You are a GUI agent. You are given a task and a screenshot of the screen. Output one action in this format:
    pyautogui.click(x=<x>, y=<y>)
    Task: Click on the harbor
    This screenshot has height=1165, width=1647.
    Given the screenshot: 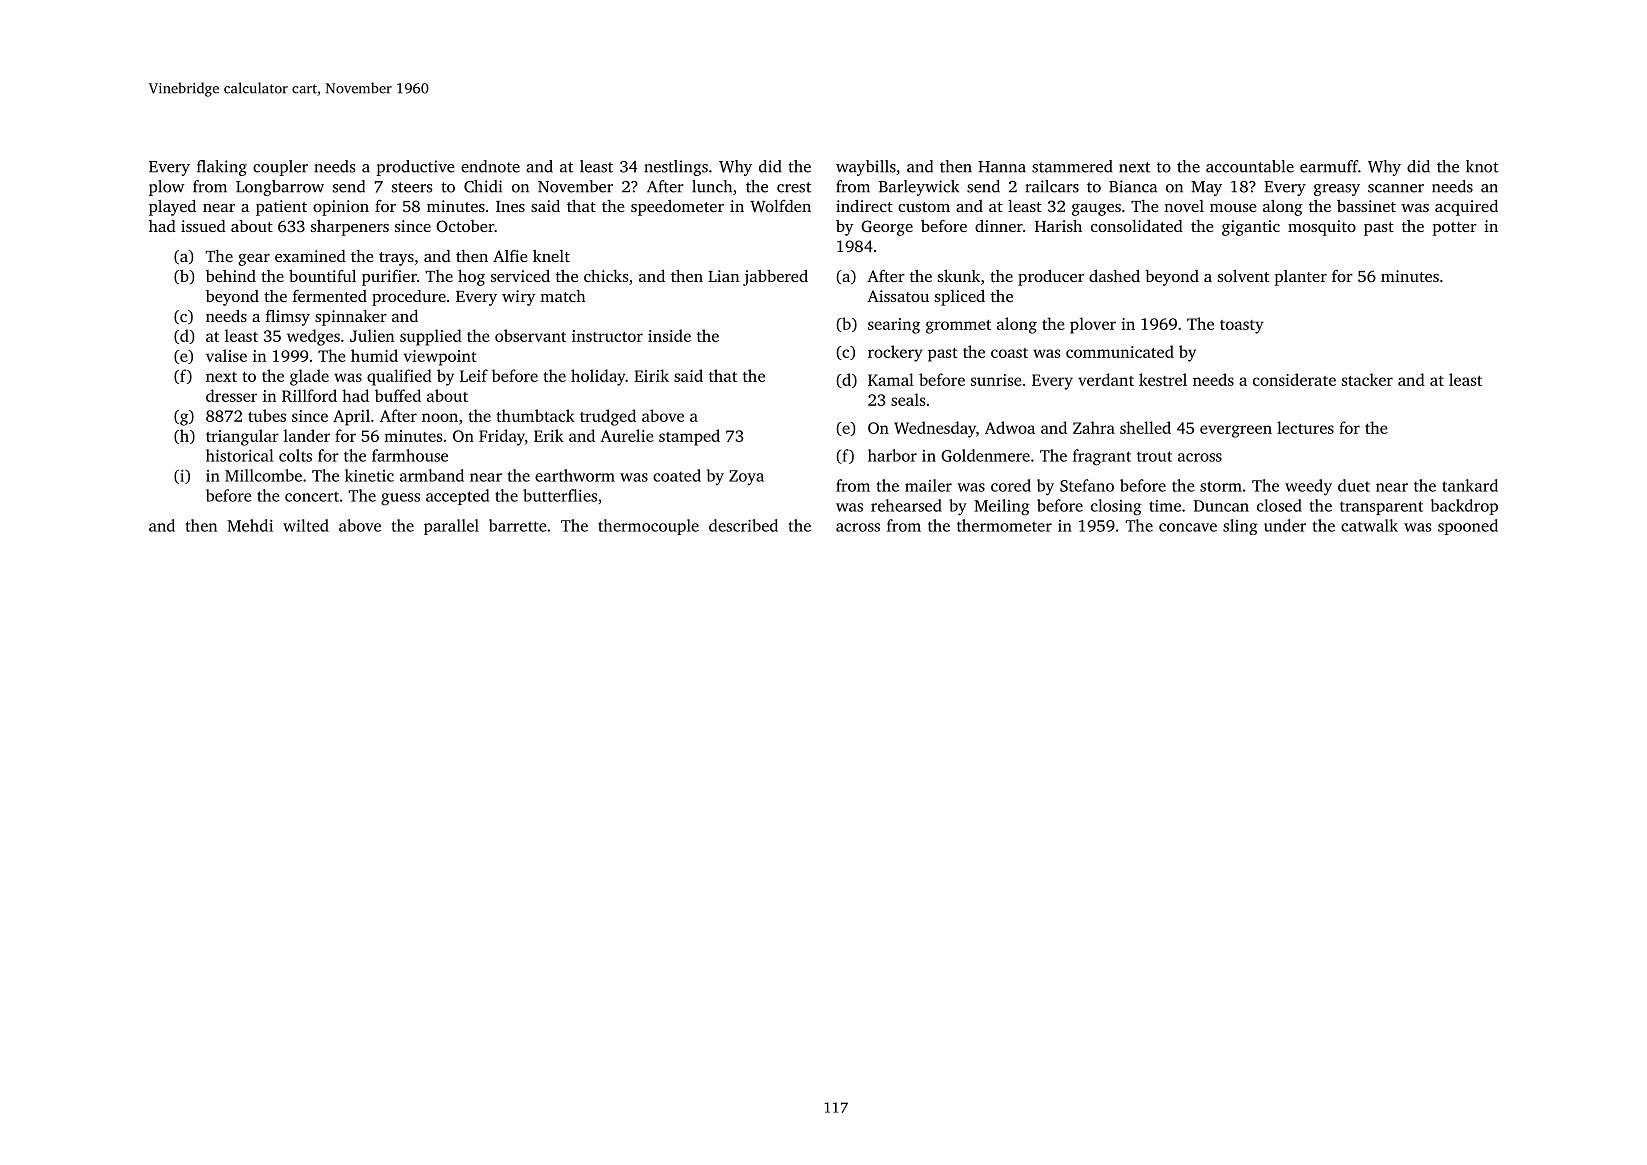 What is the action you would take?
    pyautogui.click(x=892, y=455)
